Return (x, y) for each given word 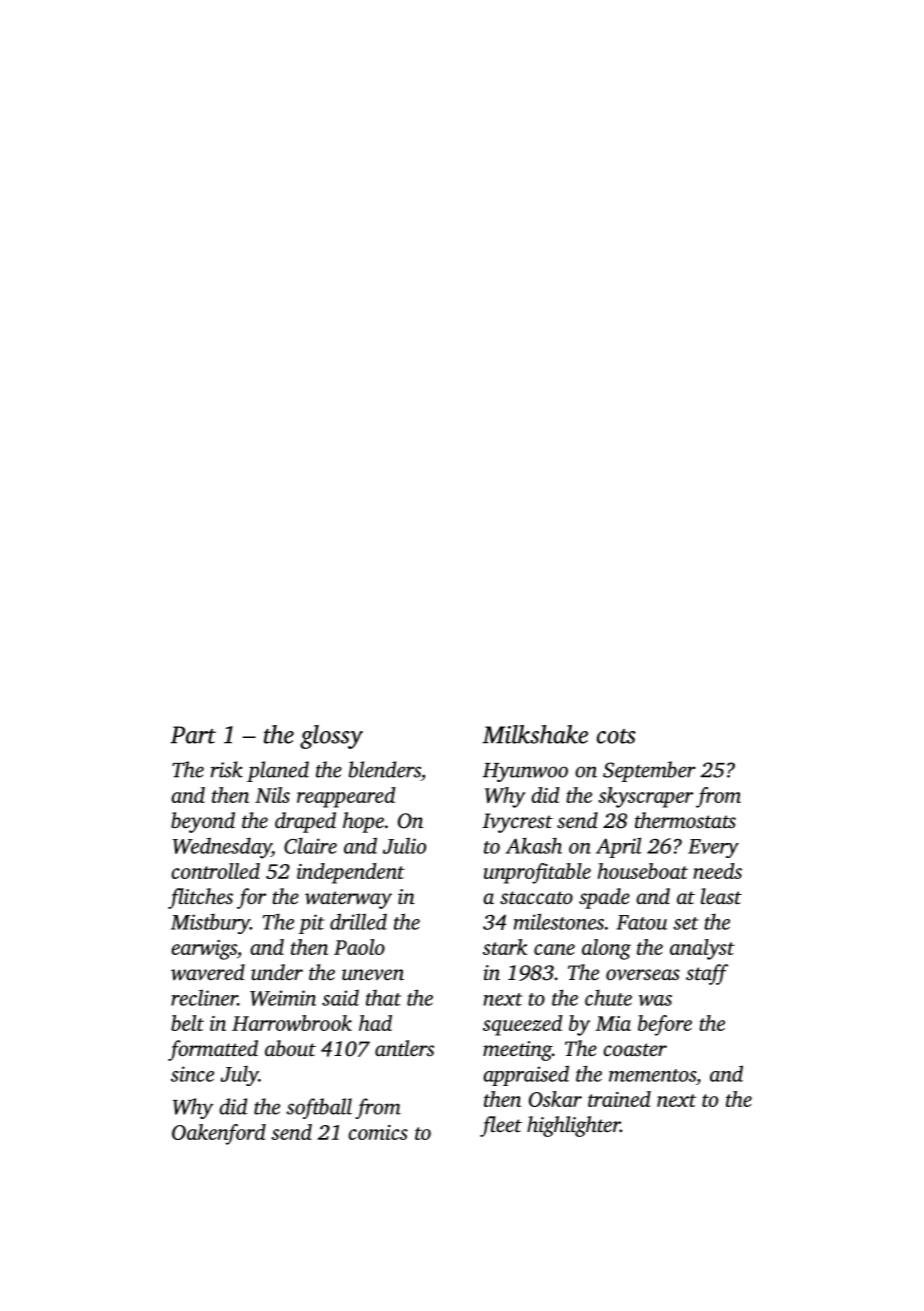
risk (227, 769)
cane (554, 949)
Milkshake (535, 734)
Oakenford (219, 1134)
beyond (203, 822)
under (277, 972)
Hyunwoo (525, 772)
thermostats (685, 820)
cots (616, 736)
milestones (559, 921)
